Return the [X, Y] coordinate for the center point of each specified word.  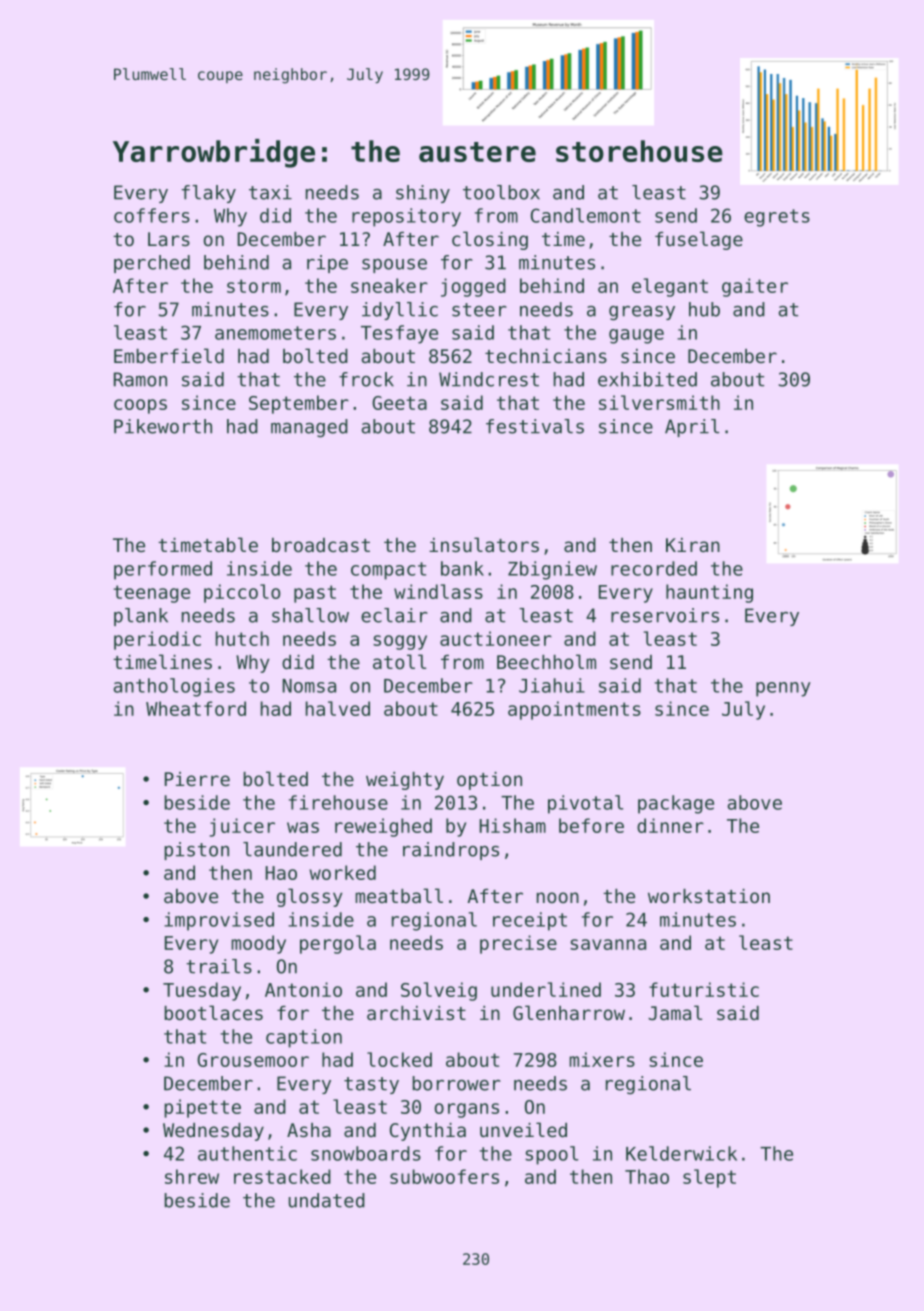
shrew [192, 1176]
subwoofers [444, 1176]
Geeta [399, 403]
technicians [546, 356]
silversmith [659, 402]
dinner [670, 825]
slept [709, 1178]
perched [152, 264]
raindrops [451, 851]
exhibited [647, 379]
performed [163, 570]
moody [258, 944]
